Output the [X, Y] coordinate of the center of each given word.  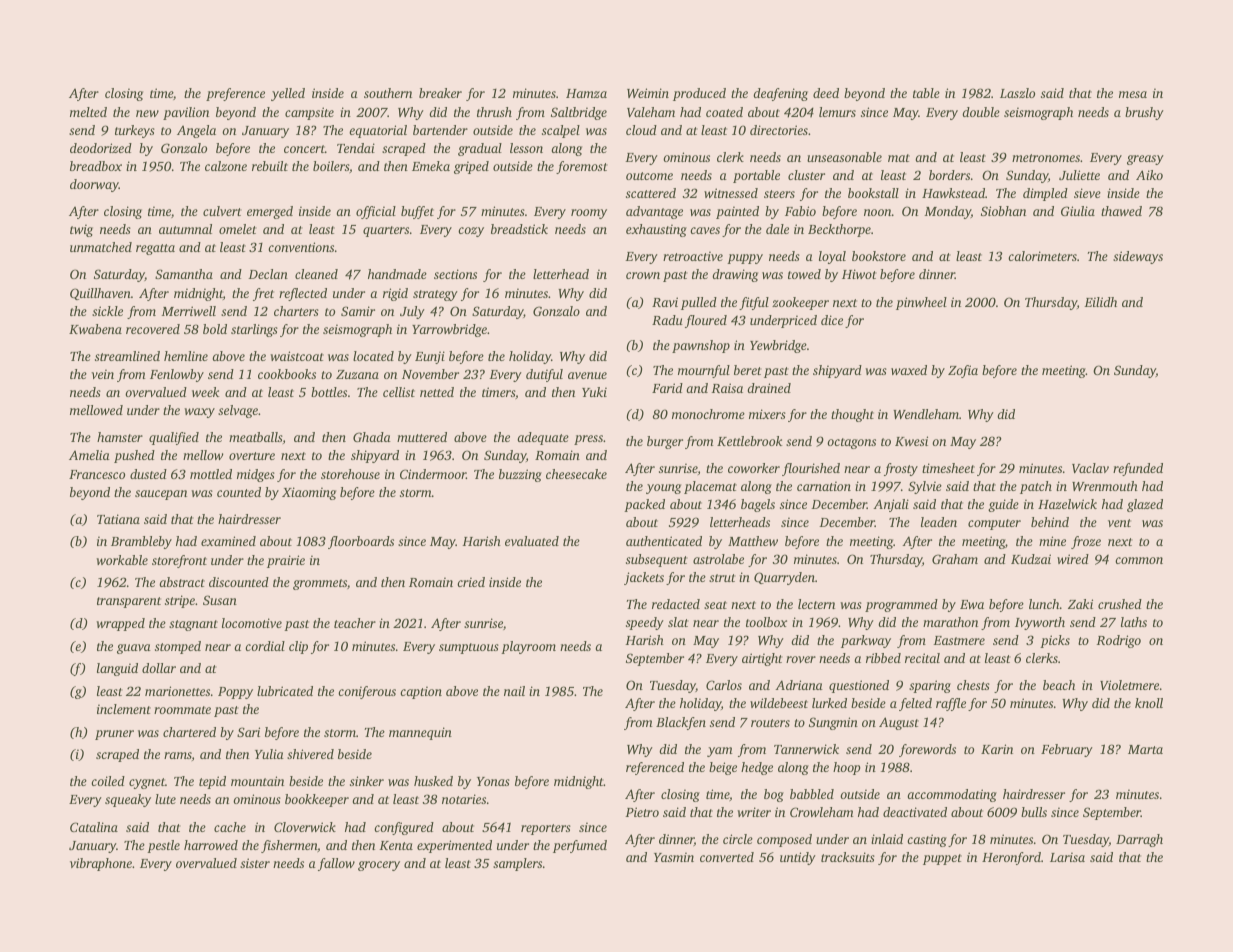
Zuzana [357, 374]
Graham [955, 559]
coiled [108, 781]
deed [826, 93]
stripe [180, 601]
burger [665, 442]
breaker [440, 93]
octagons [851, 443]
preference [235, 94]
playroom [528, 647]
